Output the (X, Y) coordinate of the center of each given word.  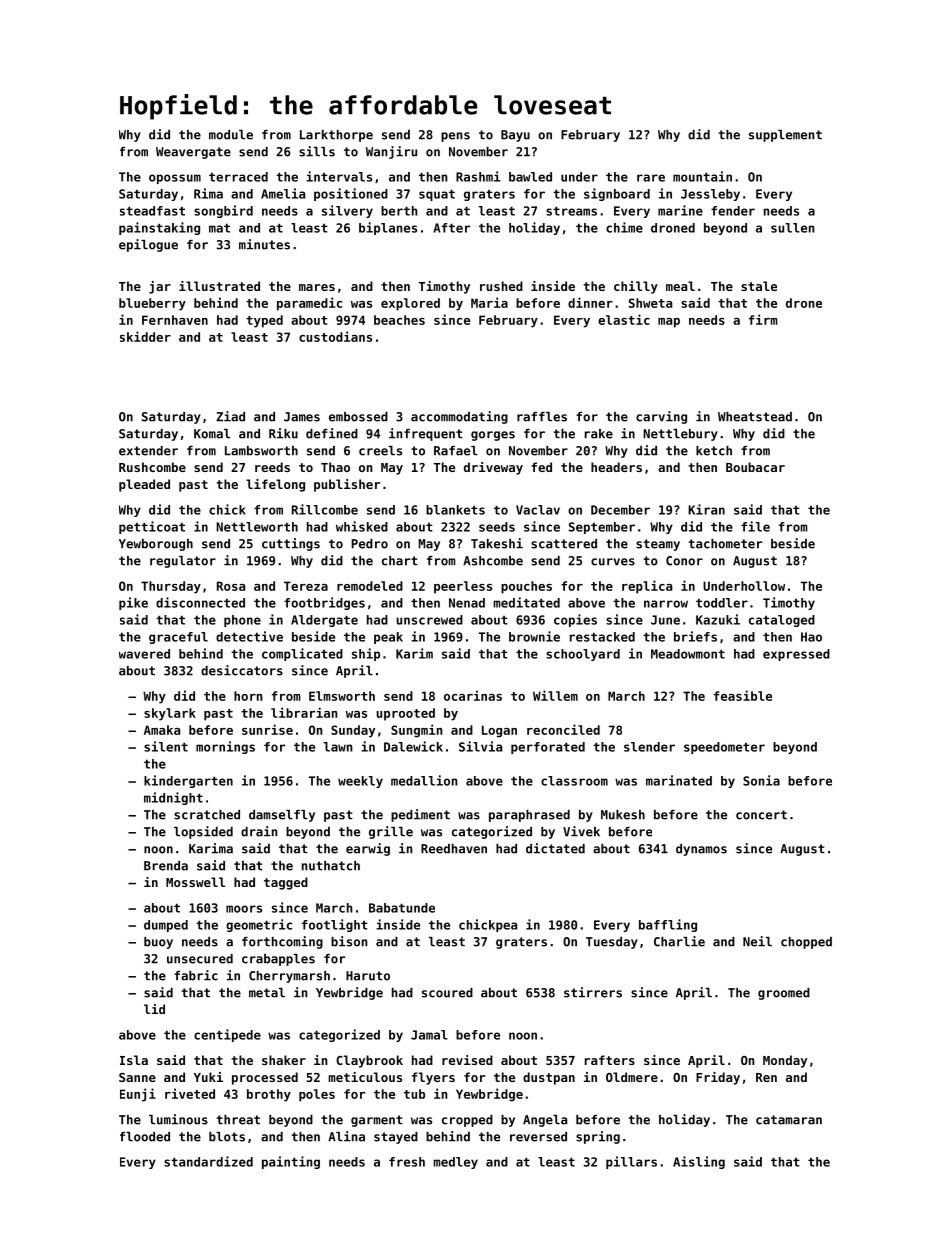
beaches (399, 320)
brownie (534, 636)
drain (259, 831)
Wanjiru (391, 152)
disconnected (200, 602)
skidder (145, 336)
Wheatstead (755, 417)
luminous (178, 1119)
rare (651, 178)
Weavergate (193, 153)
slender (649, 747)
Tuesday (612, 943)
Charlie (679, 941)
